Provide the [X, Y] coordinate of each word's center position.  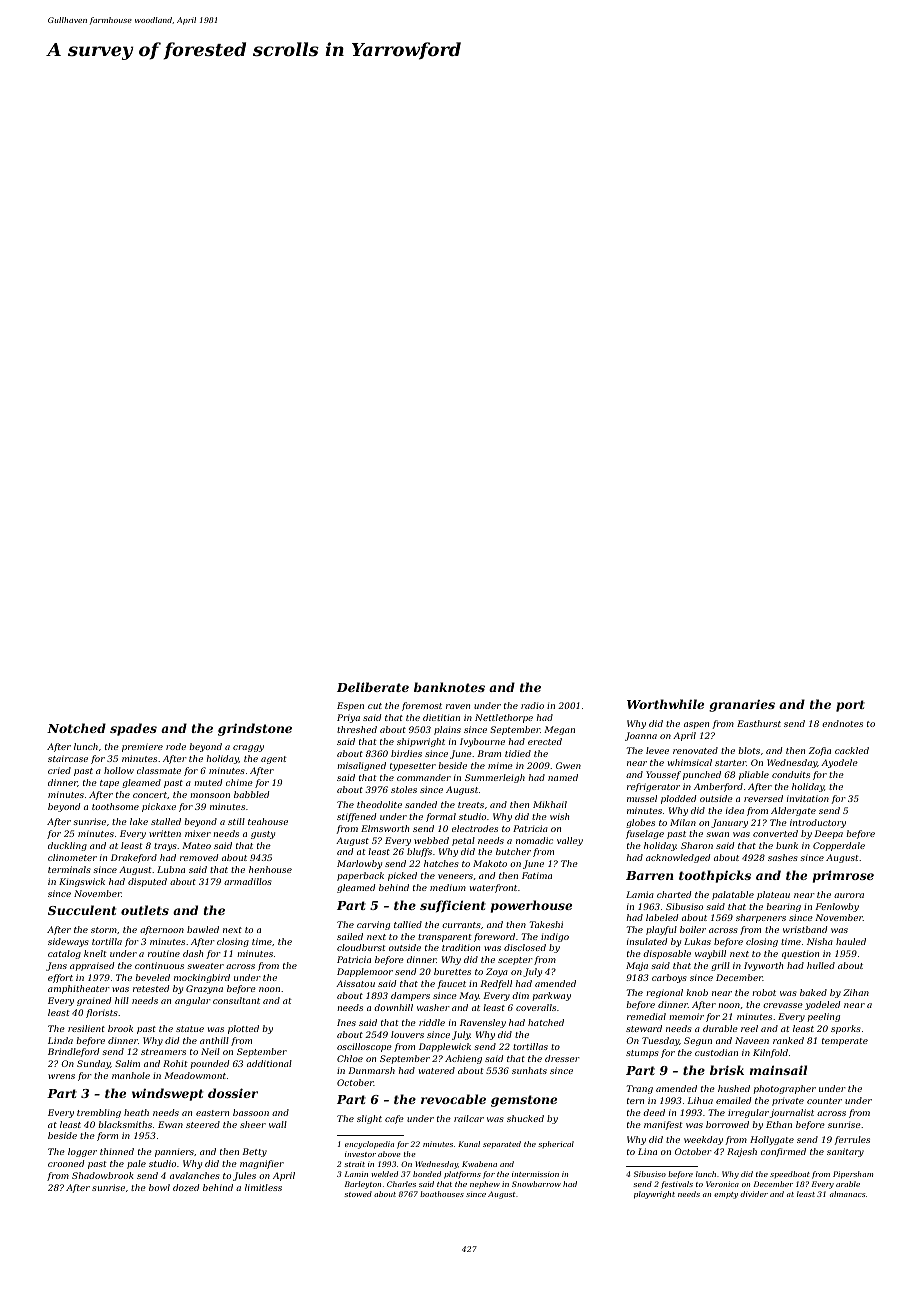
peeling [824, 1017]
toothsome [115, 806]
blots [749, 750]
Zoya [497, 972]
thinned [117, 1151]
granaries [742, 706]
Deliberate [373, 687]
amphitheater [79, 989]
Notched [76, 728]
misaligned [361, 766]
